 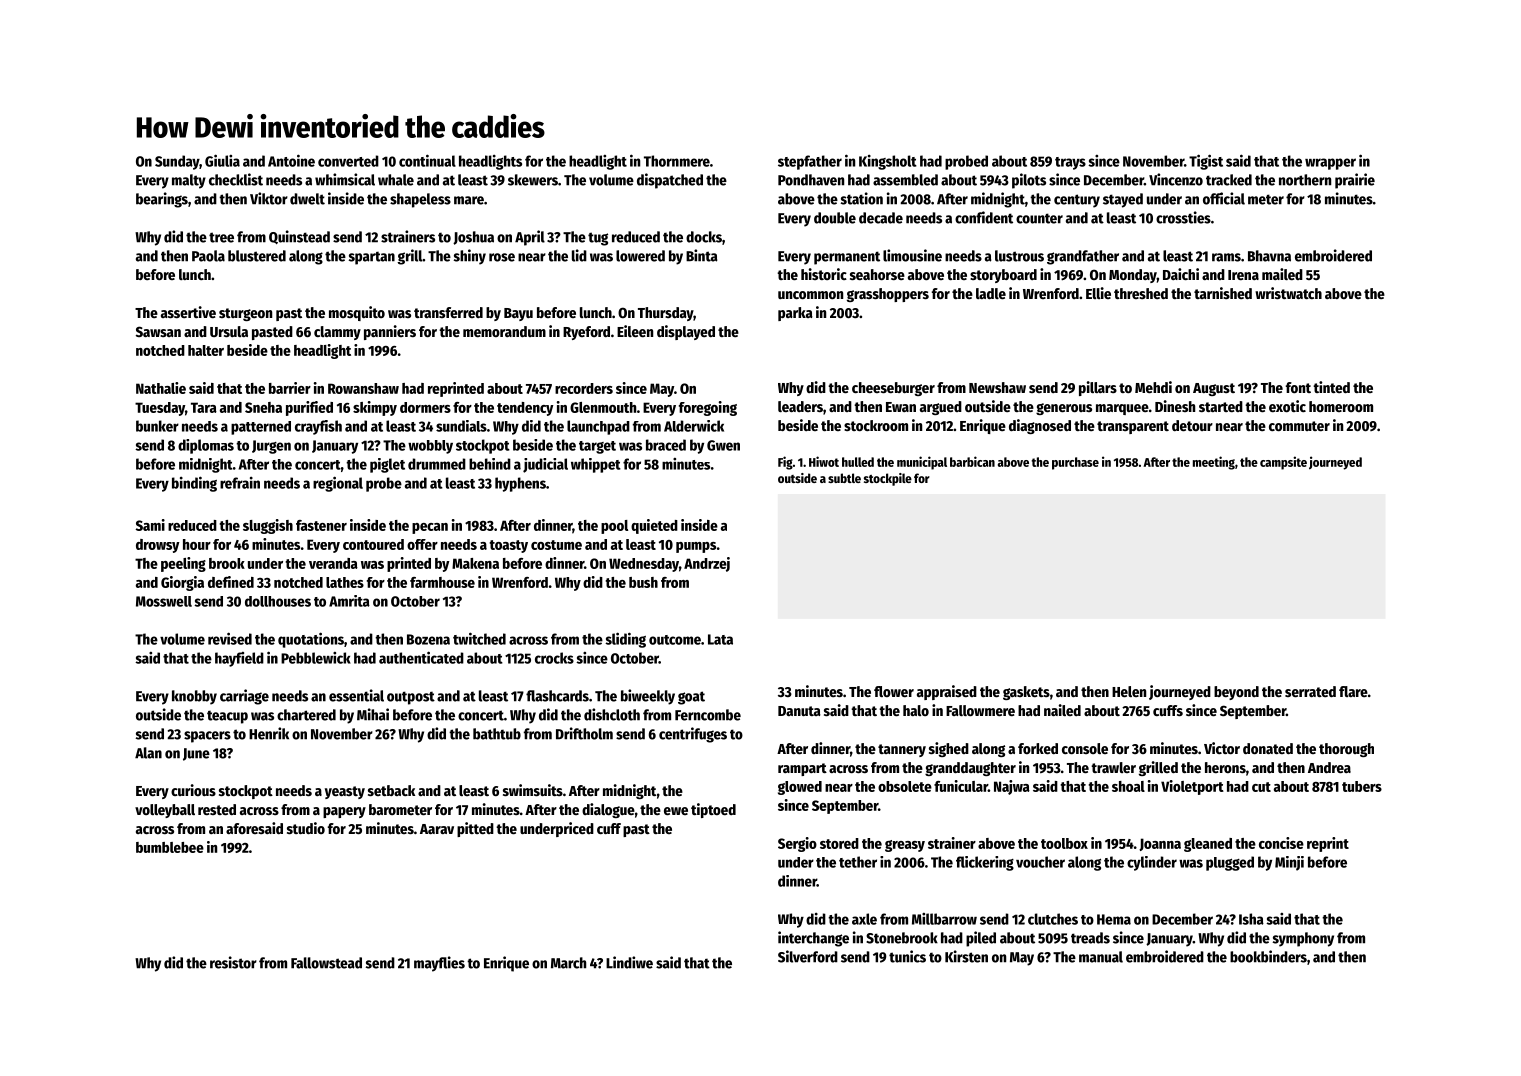 I want to click on pillars, so click(x=1098, y=388).
